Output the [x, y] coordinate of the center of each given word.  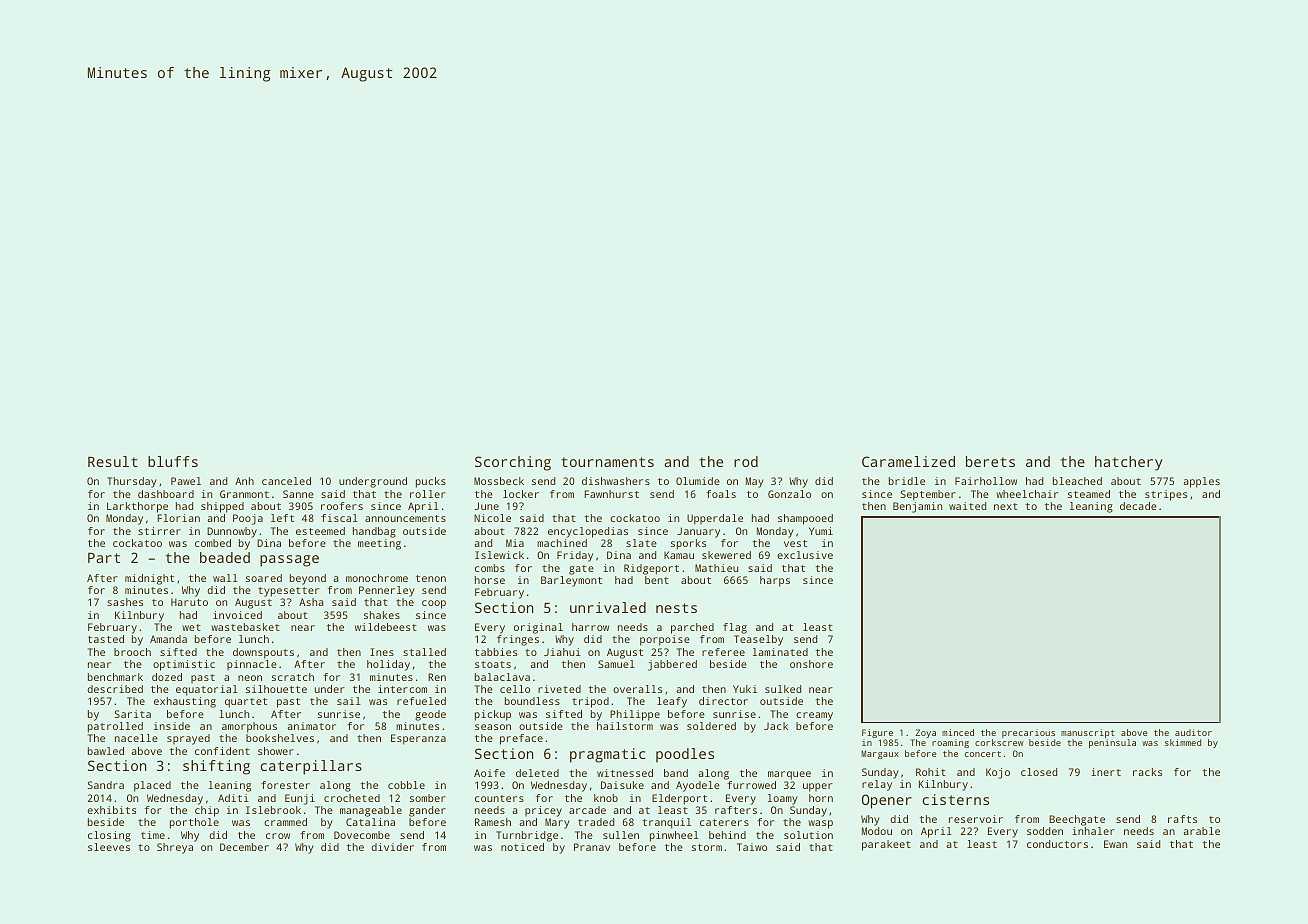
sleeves [109, 847]
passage [289, 561]
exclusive [805, 555]
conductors [1057, 844]
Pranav [592, 847]
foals [721, 494]
